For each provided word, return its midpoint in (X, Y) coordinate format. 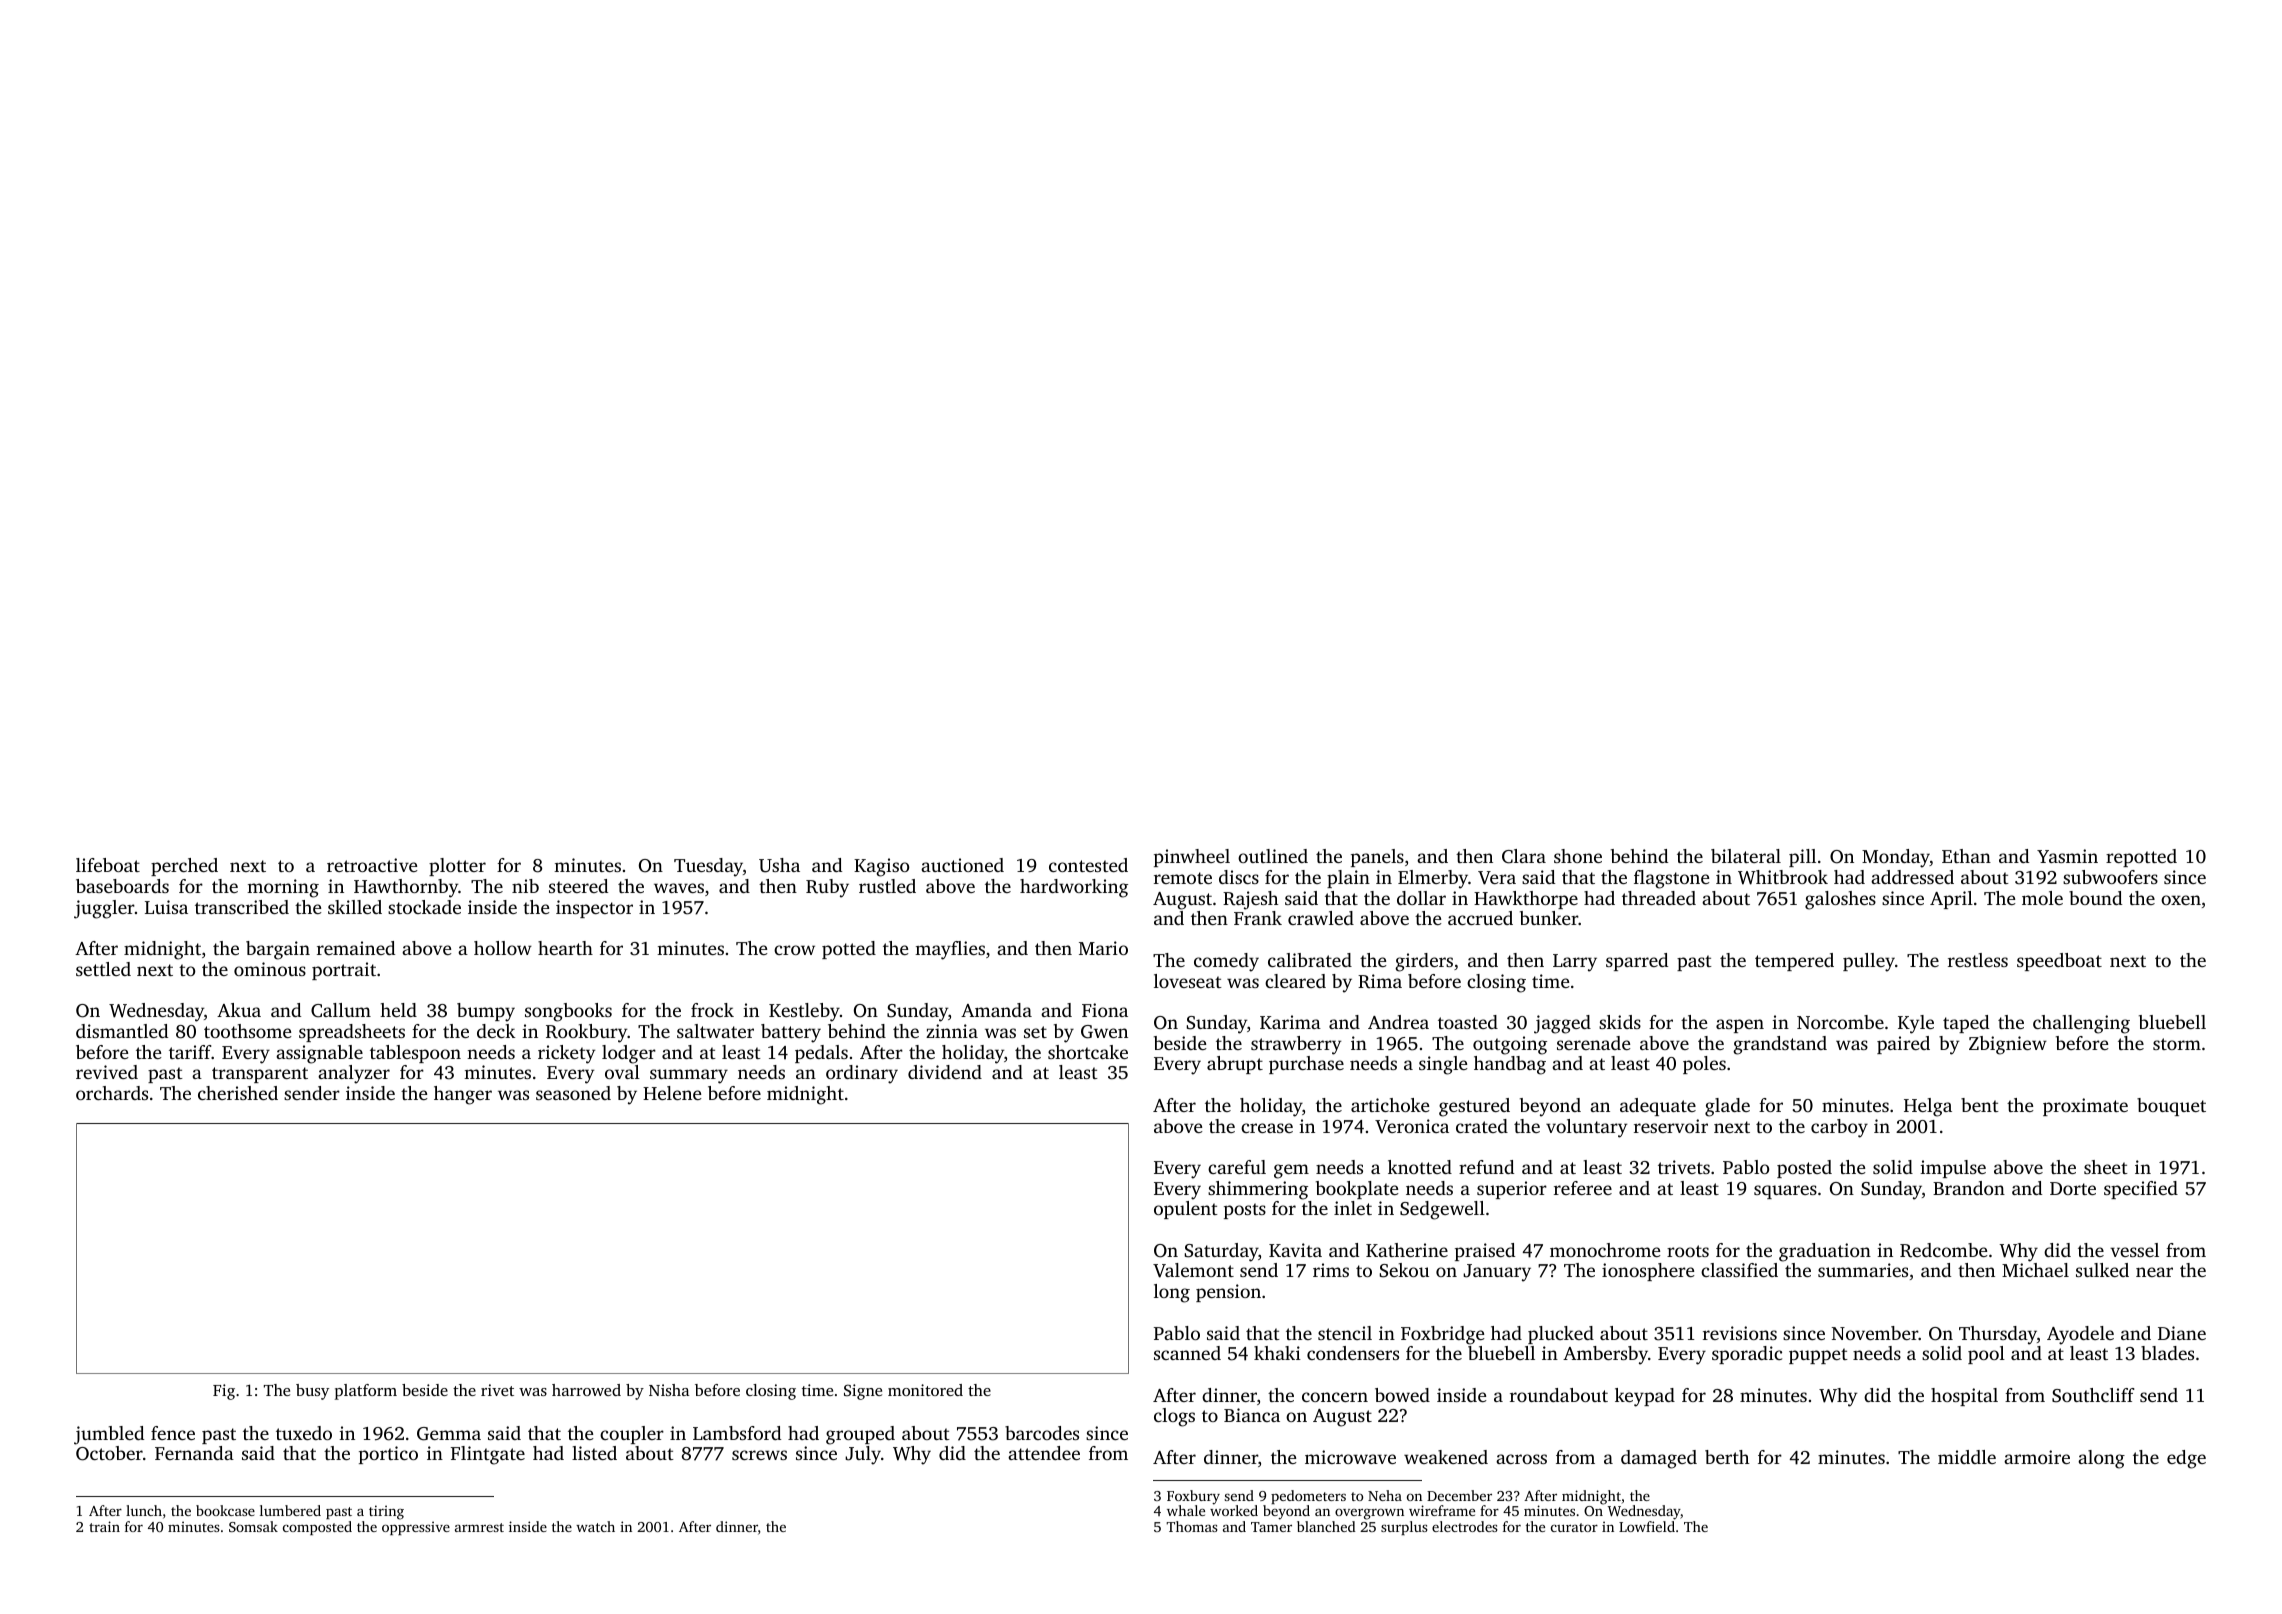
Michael (2035, 1270)
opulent (1186, 1210)
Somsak (253, 1526)
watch (595, 1526)
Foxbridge (1442, 1335)
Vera (1497, 878)
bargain (278, 950)
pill (1802, 858)
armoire (2037, 1457)
